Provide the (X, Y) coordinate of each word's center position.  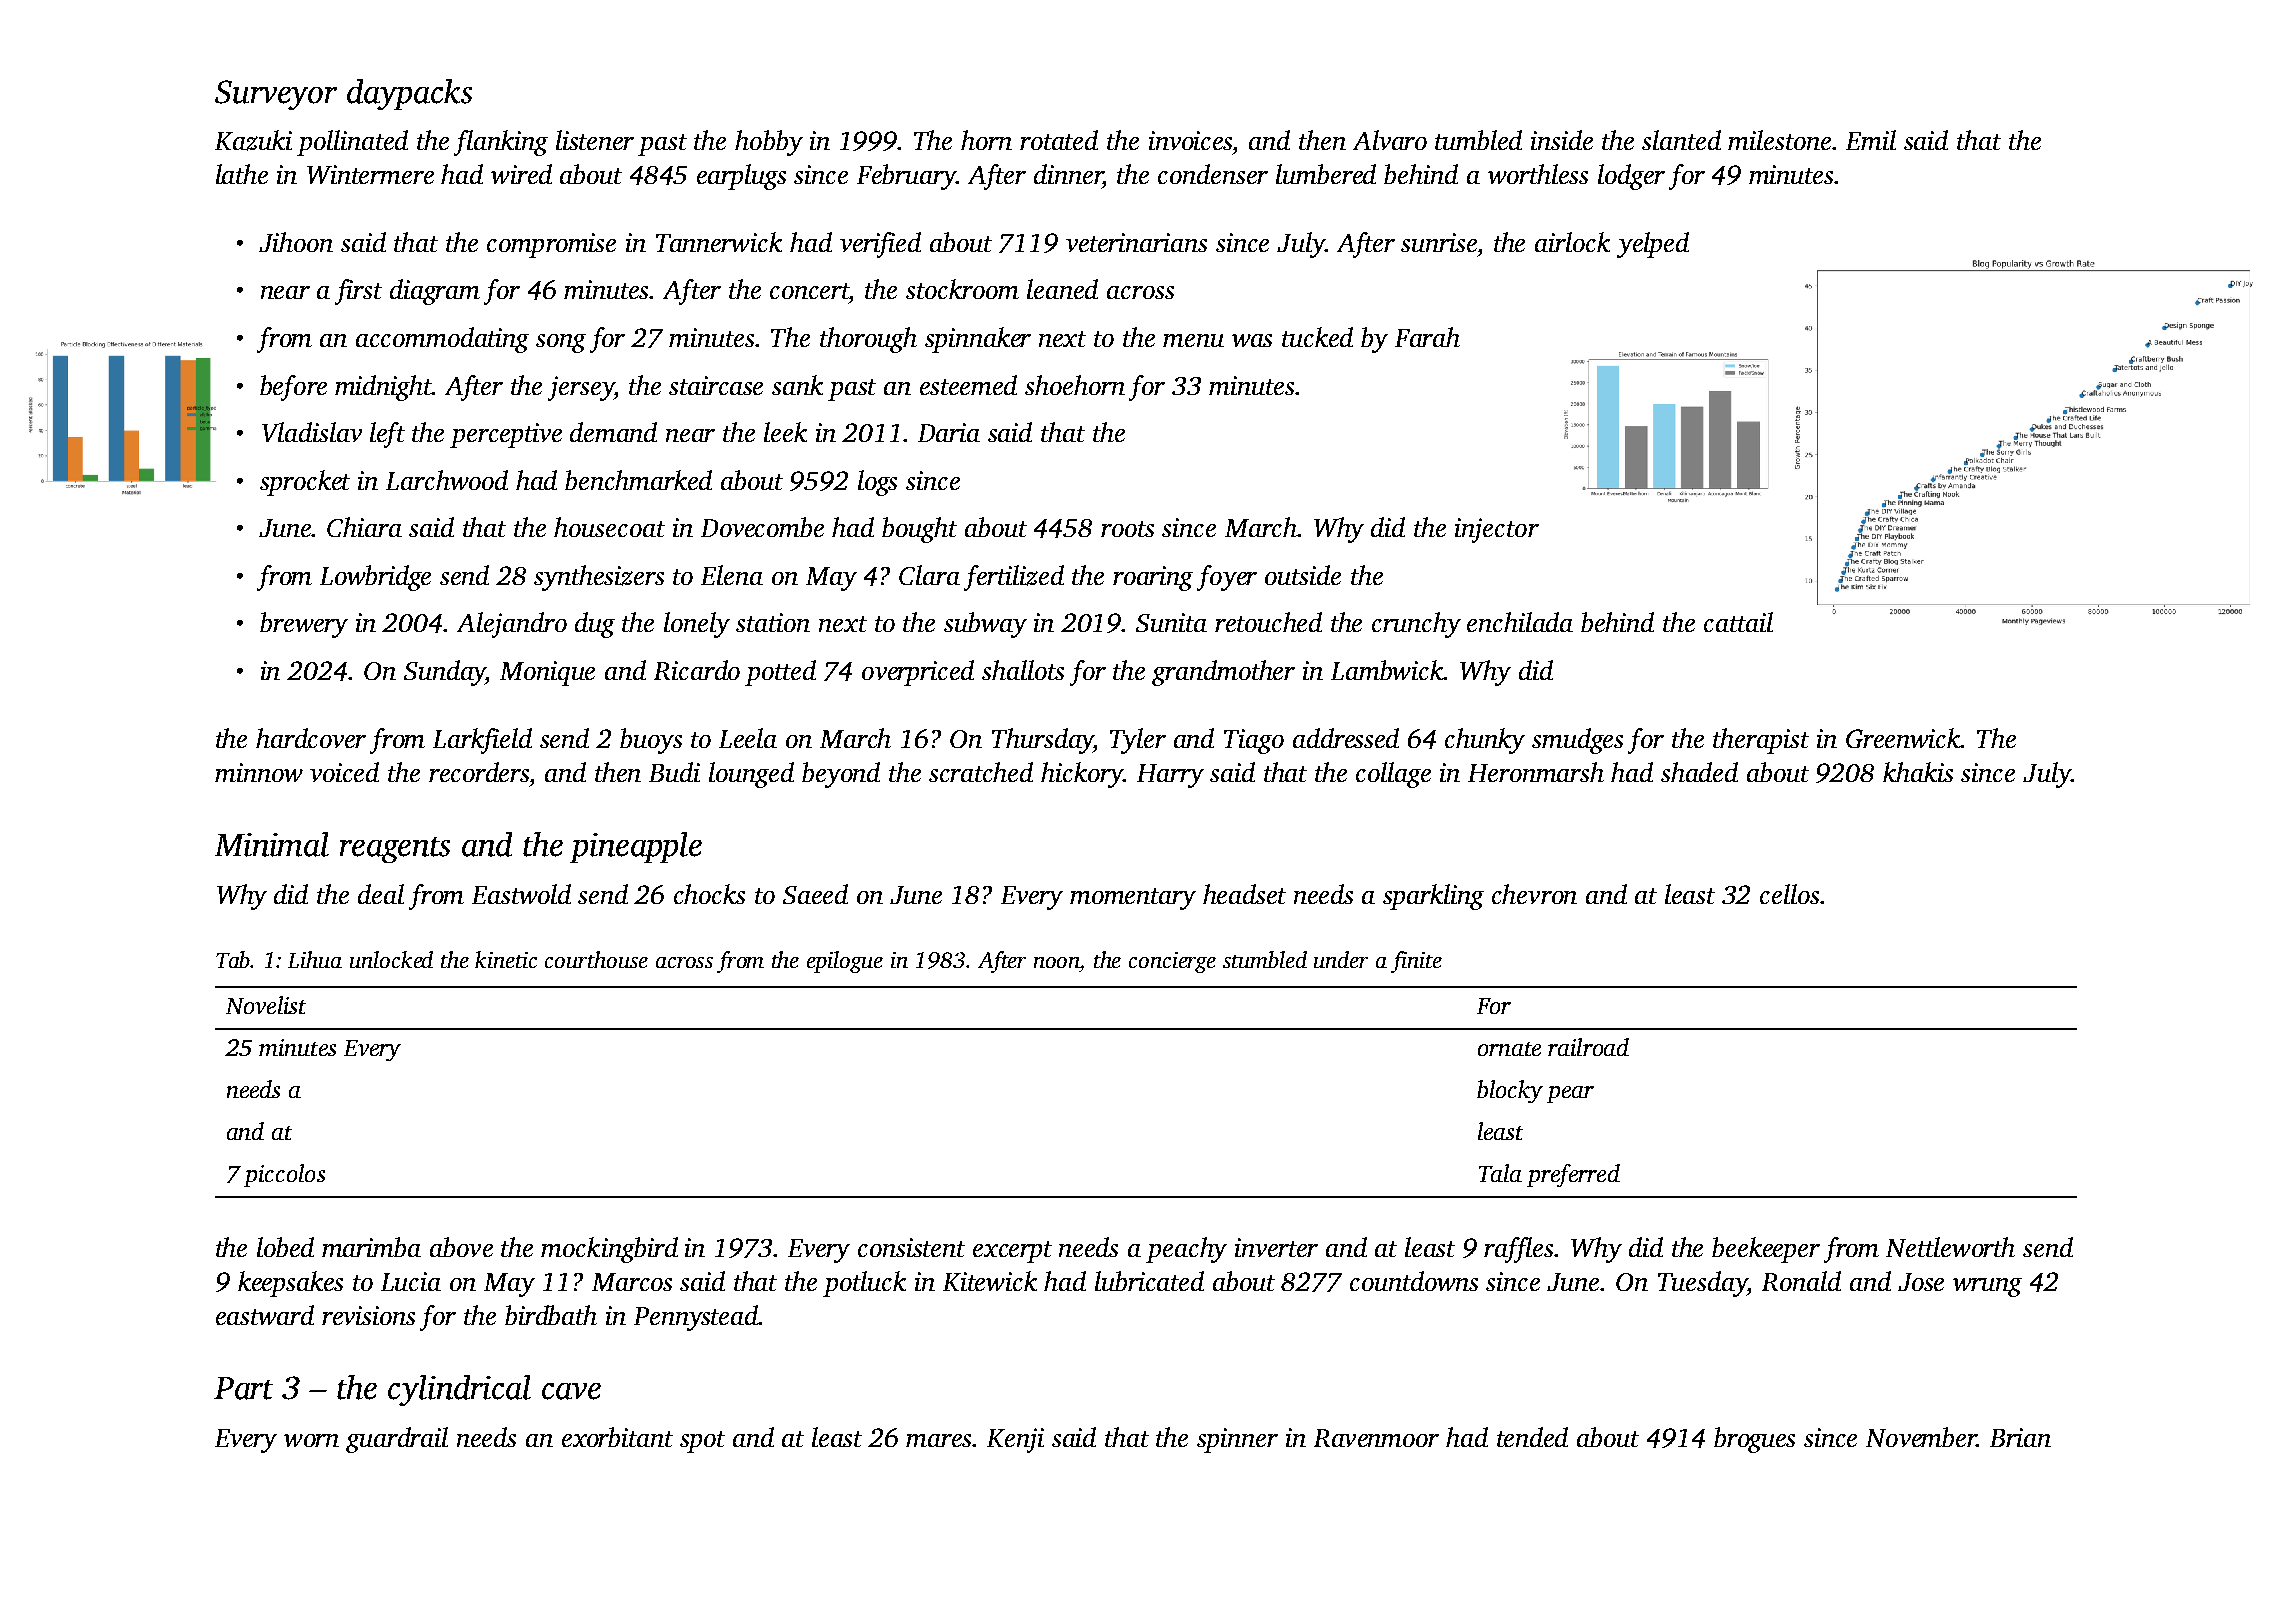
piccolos (284, 1175)
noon (1057, 962)
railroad (1588, 1047)
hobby (769, 143)
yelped (1653, 245)
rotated (1059, 140)
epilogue (845, 962)
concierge (1172, 962)
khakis (1918, 772)
